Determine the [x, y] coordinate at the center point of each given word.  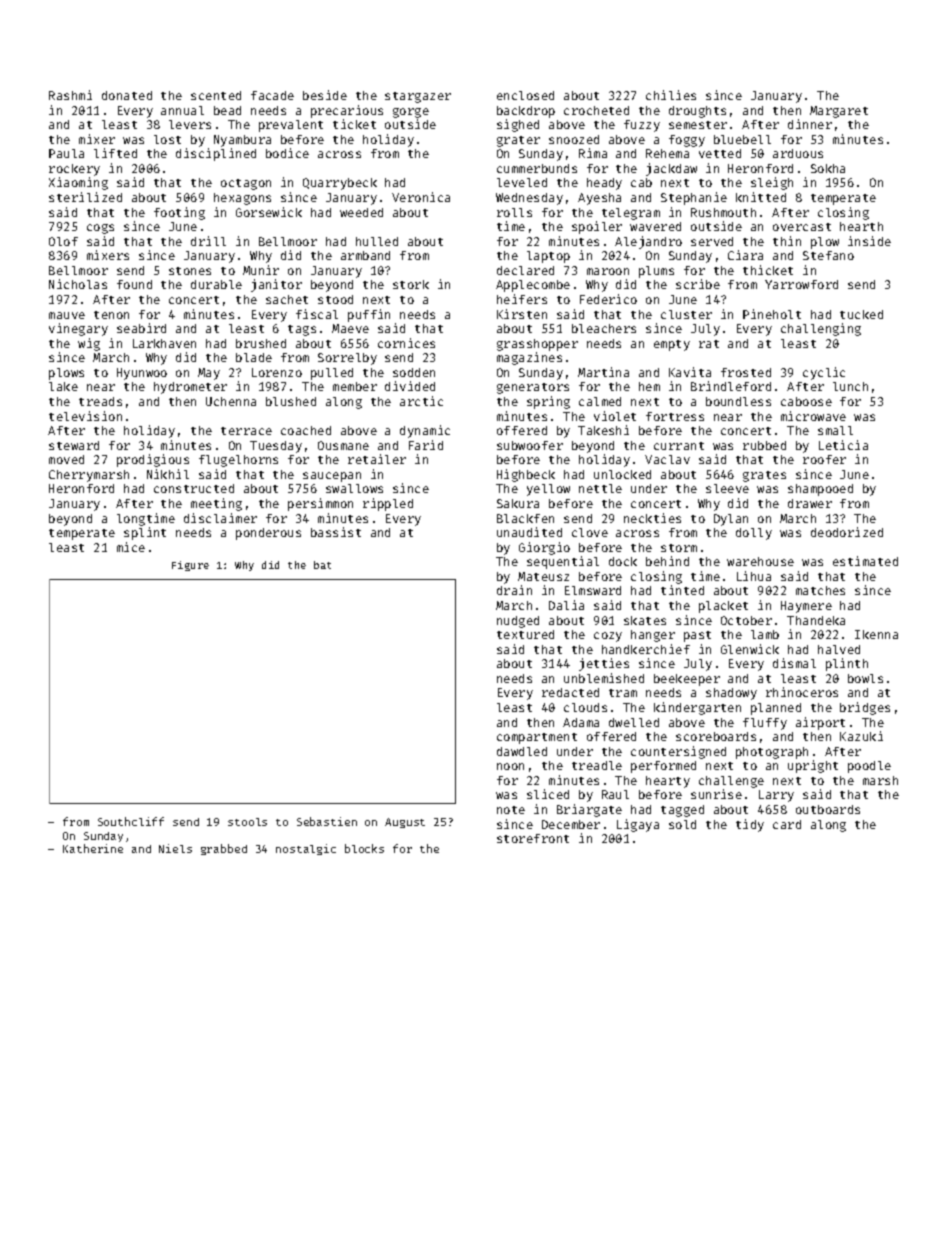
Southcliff [131, 821]
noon [510, 766]
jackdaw [671, 169]
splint [145, 533]
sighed [518, 125]
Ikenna [876, 634]
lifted [115, 153]
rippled [388, 504]
